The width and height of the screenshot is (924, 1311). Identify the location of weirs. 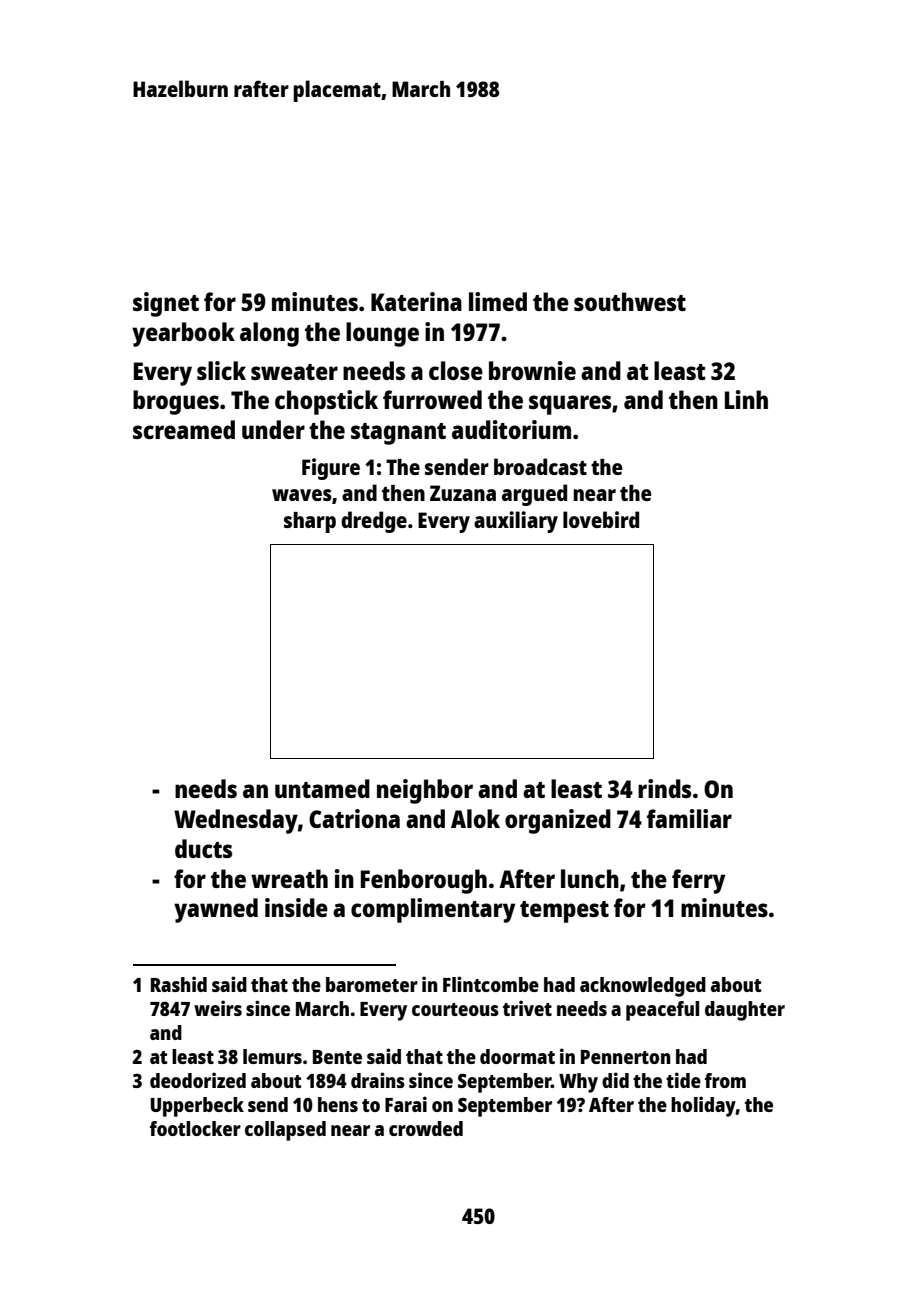
(218, 1008).
